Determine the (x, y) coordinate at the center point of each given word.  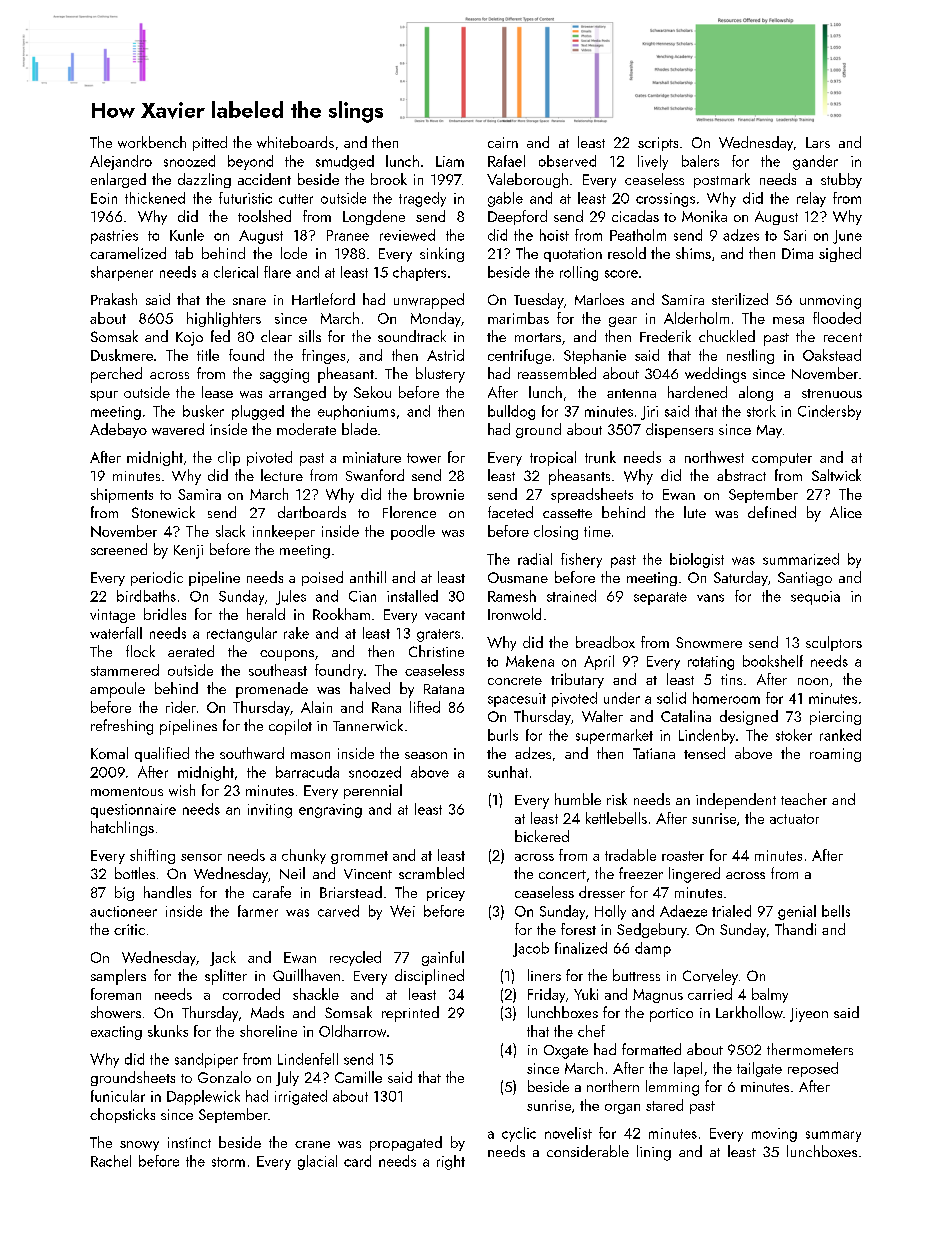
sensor (201, 857)
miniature (372, 457)
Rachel (111, 1161)
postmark (722, 180)
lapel (688, 1069)
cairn (503, 142)
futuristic (245, 198)
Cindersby (829, 412)
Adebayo (118, 430)
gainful (443, 958)
